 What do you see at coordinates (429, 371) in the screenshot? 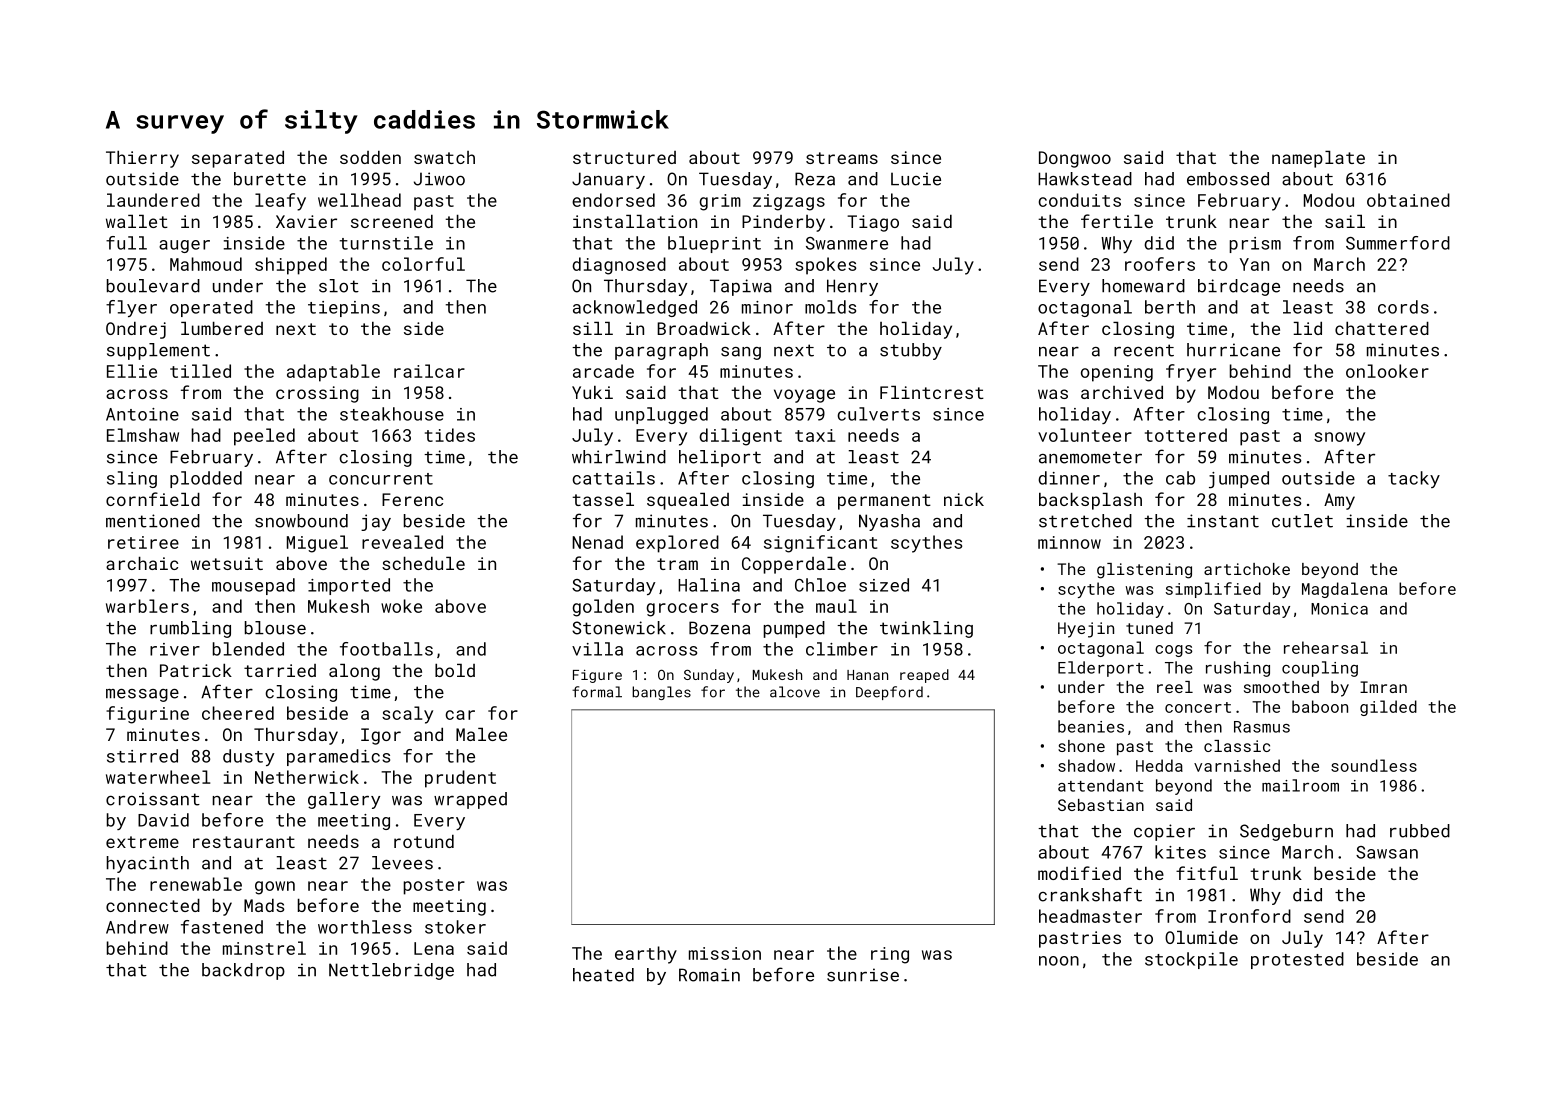
I see `railcar` at bounding box center [429, 371].
